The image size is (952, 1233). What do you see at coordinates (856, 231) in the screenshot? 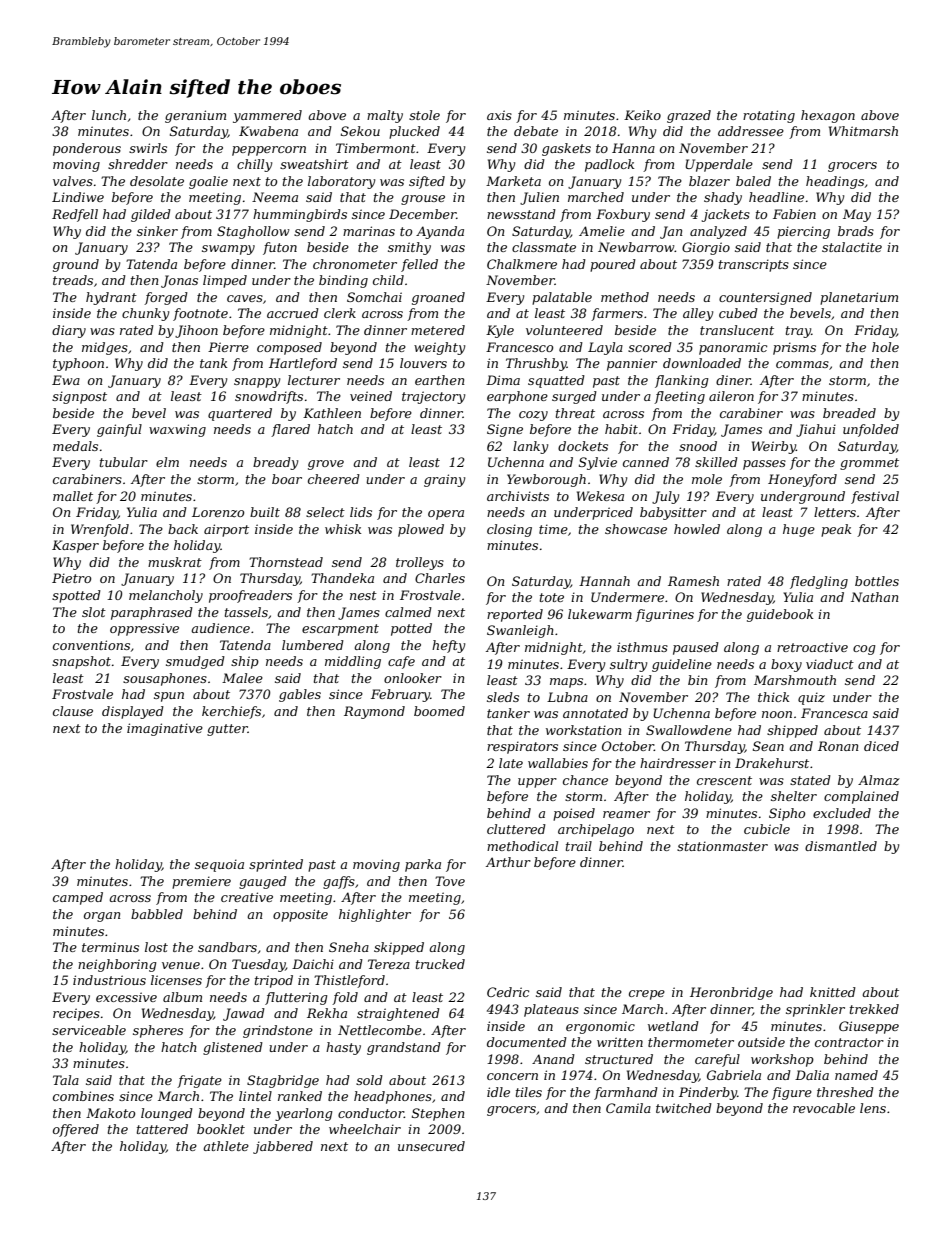
I see `brads` at bounding box center [856, 231].
